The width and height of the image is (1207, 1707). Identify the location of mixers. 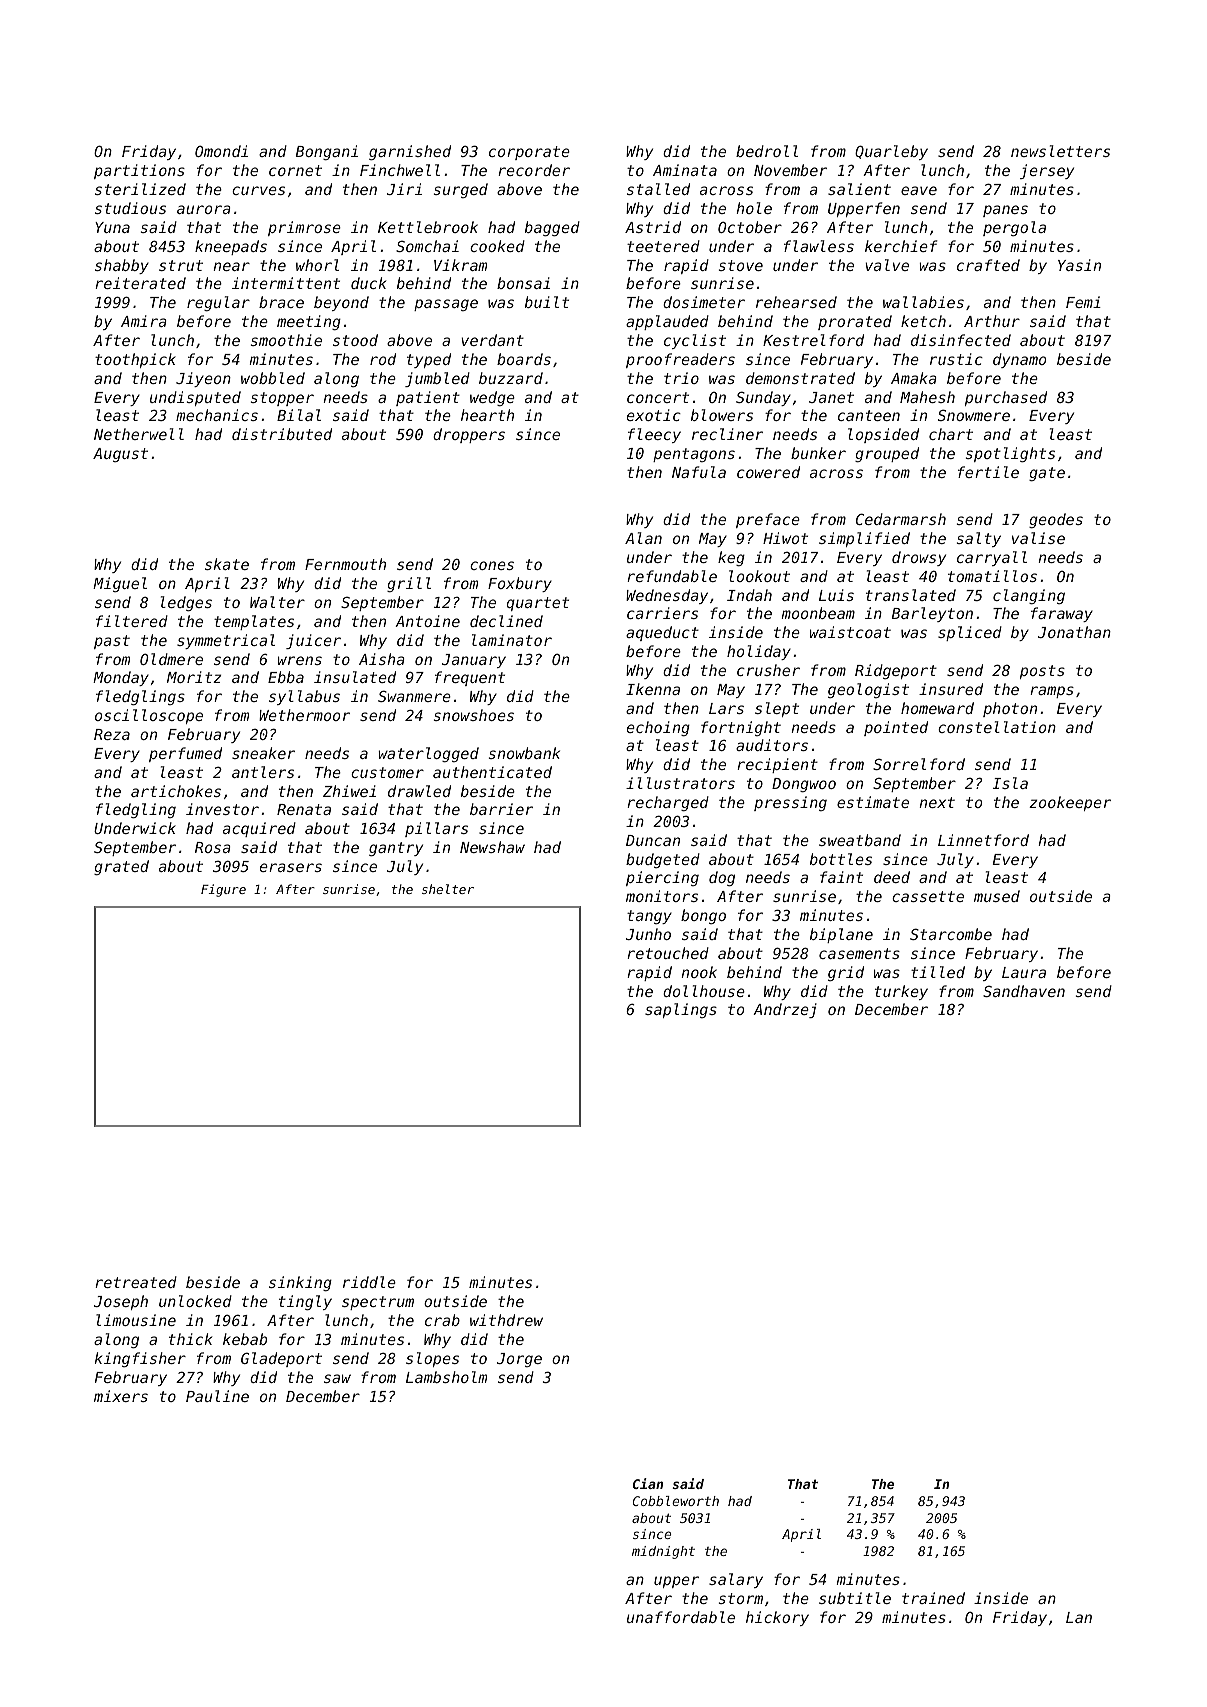
(121, 1396).
